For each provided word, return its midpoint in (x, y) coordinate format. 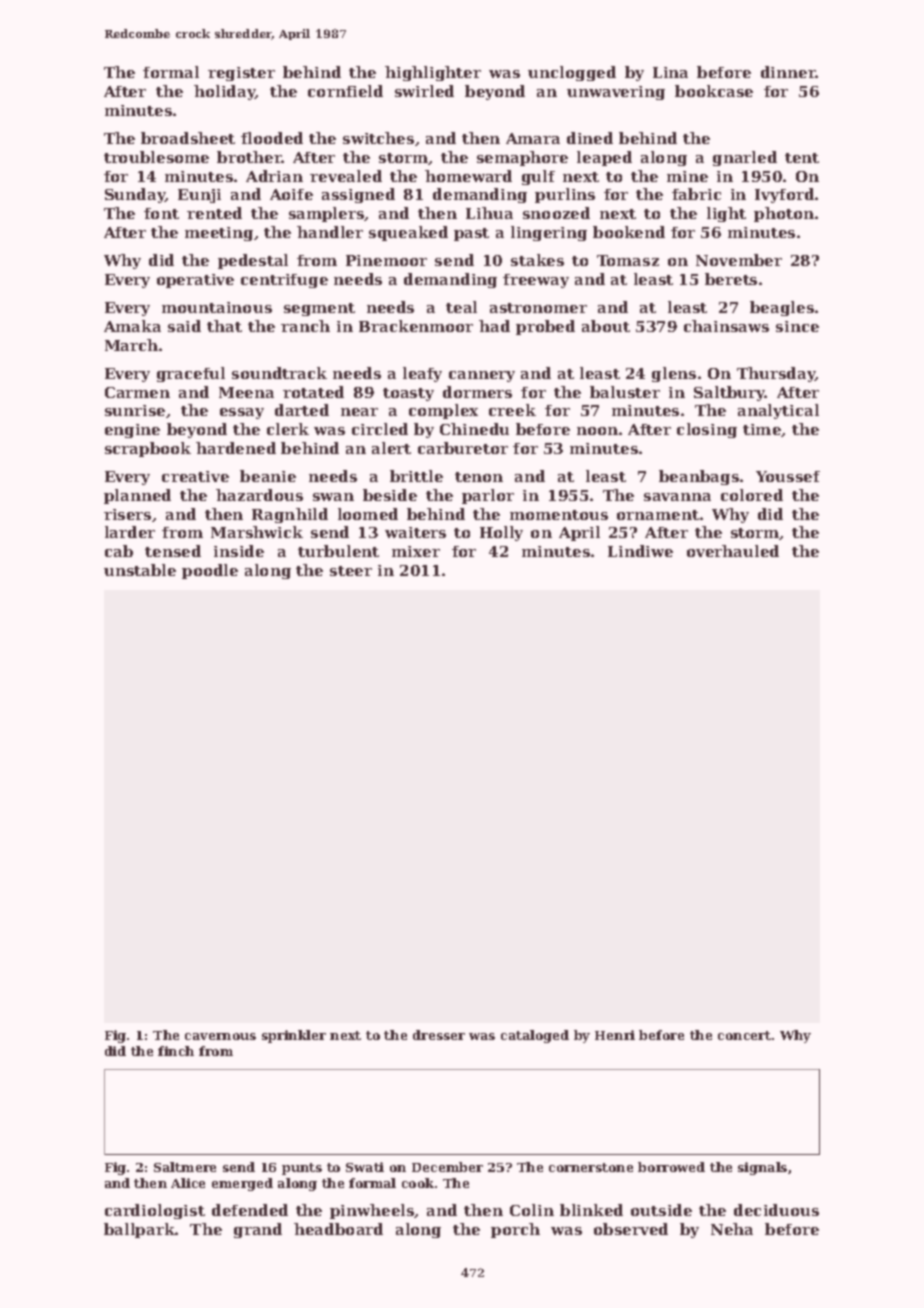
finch (176, 1051)
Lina (670, 72)
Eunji (199, 196)
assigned (358, 195)
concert (744, 1035)
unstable (140, 570)
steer (351, 571)
